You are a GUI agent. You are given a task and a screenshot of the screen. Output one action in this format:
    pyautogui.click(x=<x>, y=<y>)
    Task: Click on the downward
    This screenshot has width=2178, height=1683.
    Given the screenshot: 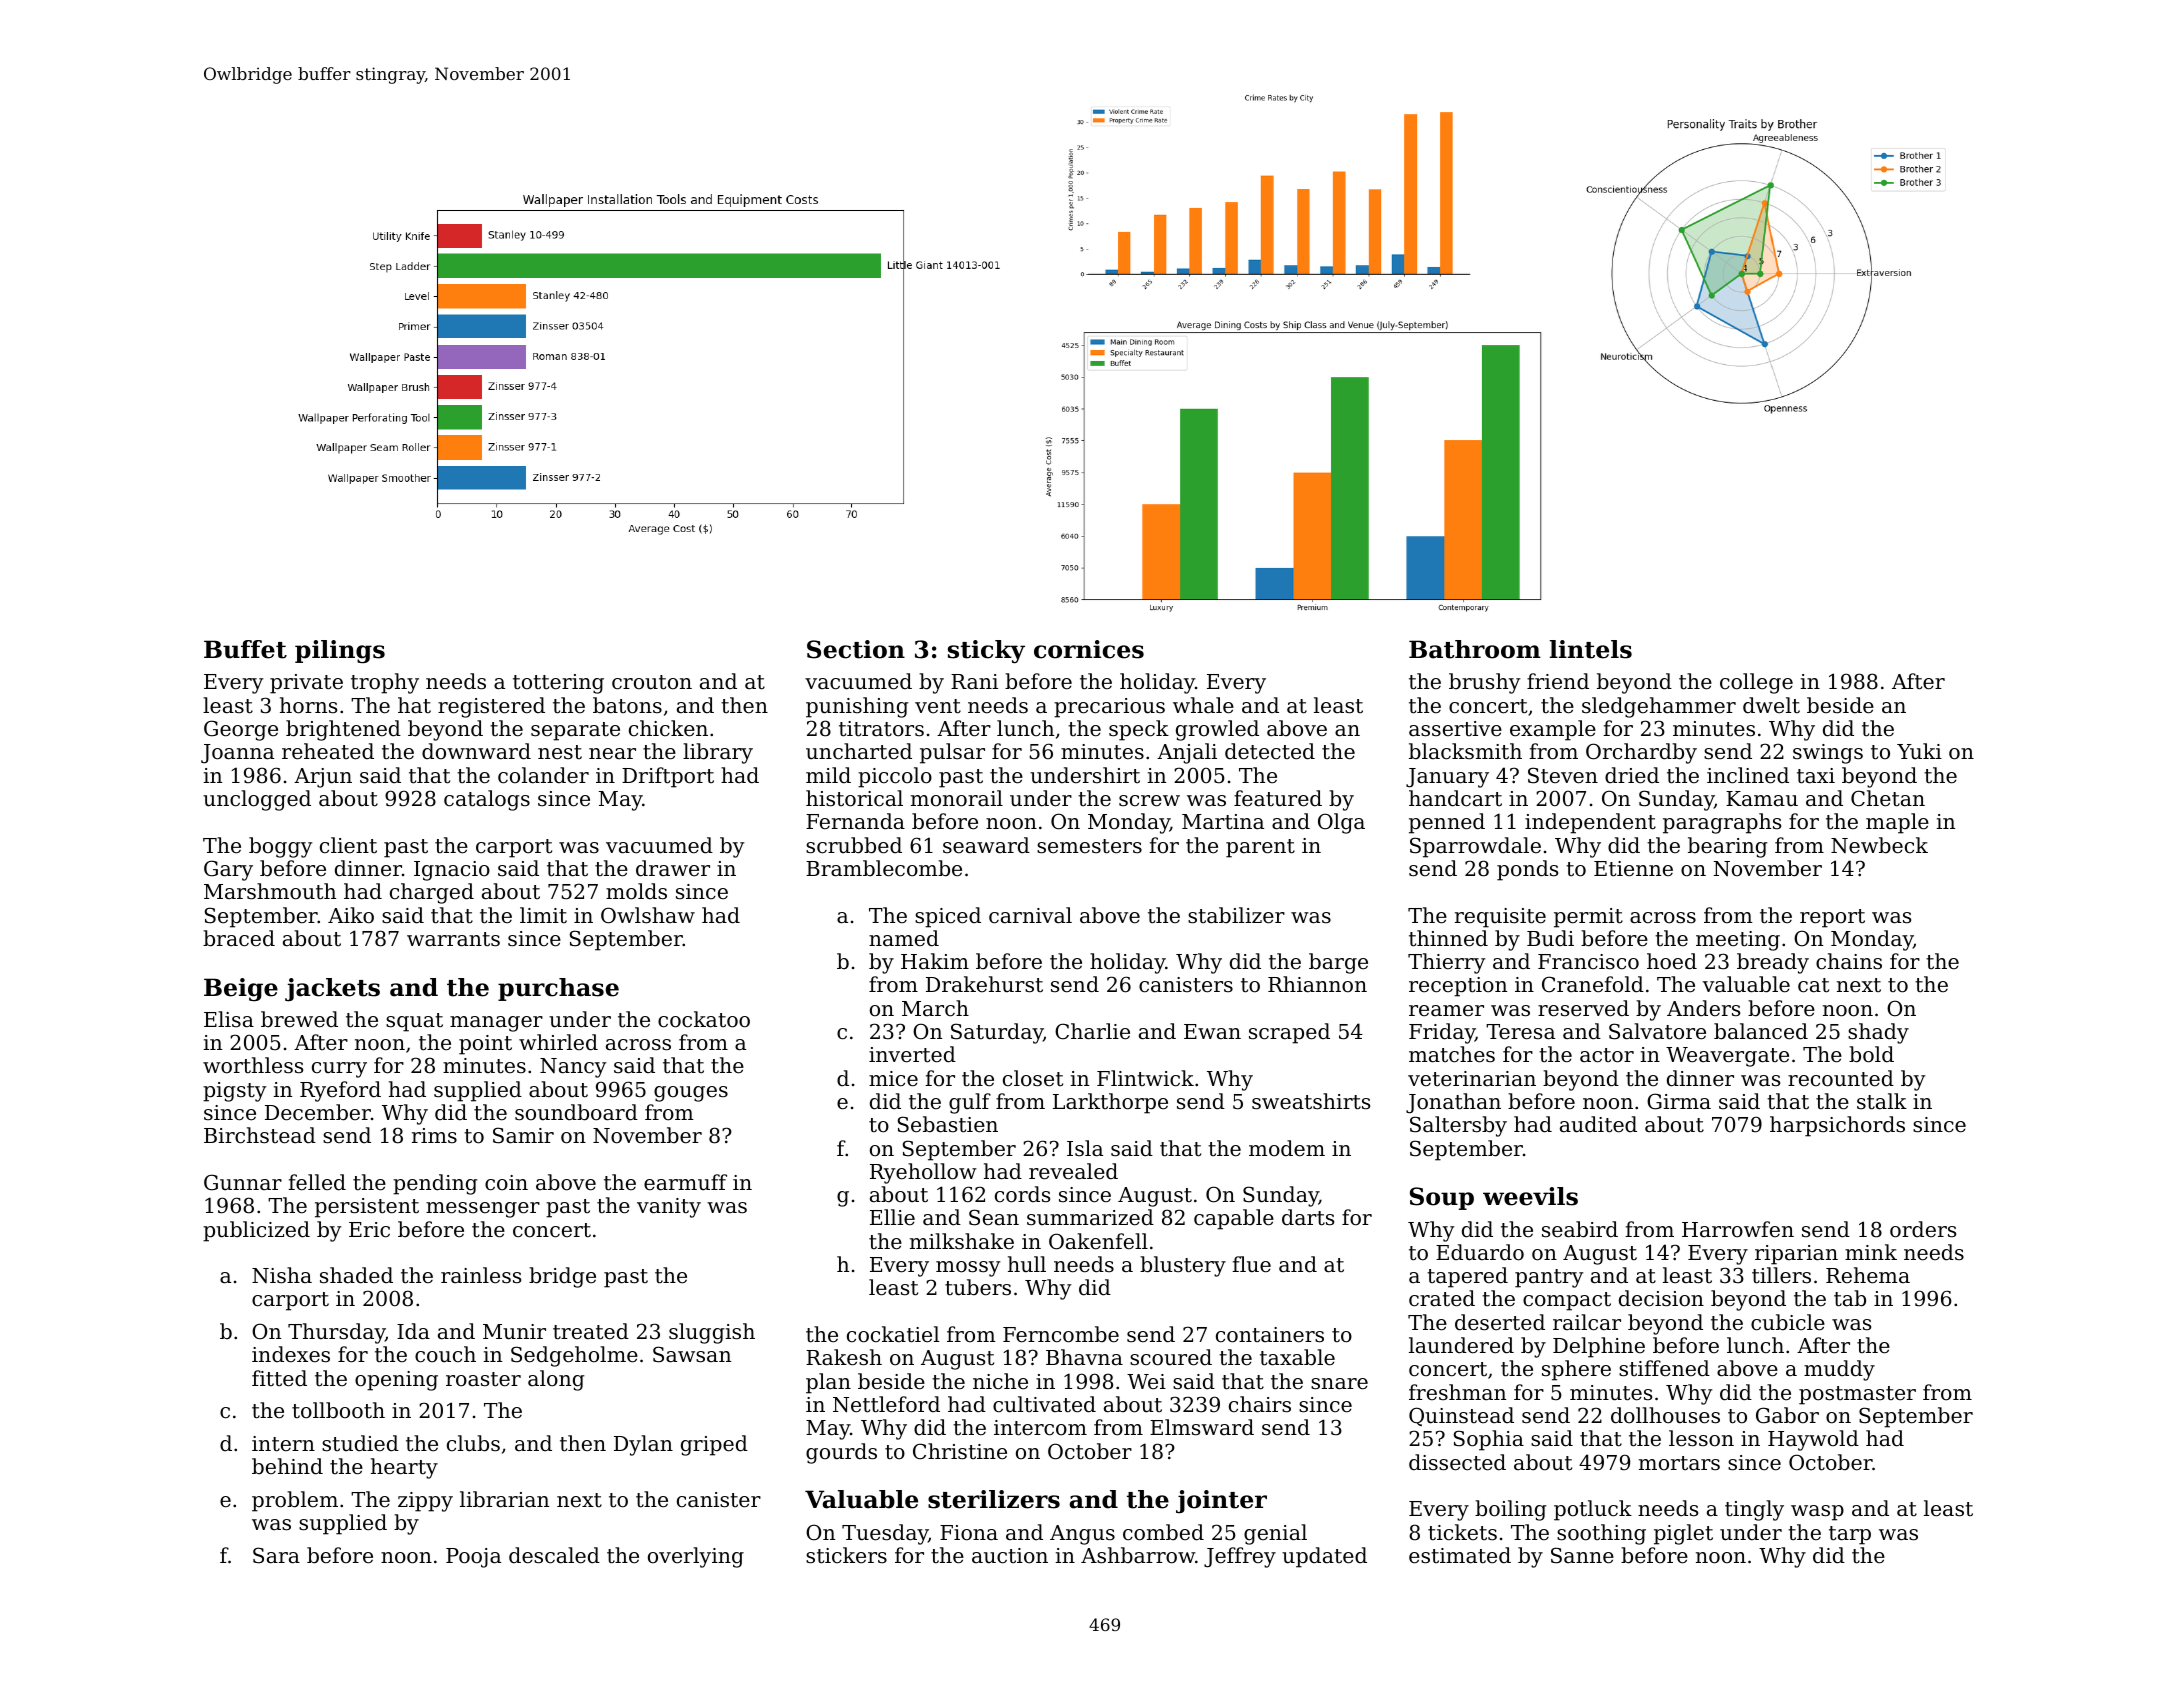 What is the action you would take?
    pyautogui.click(x=476, y=751)
